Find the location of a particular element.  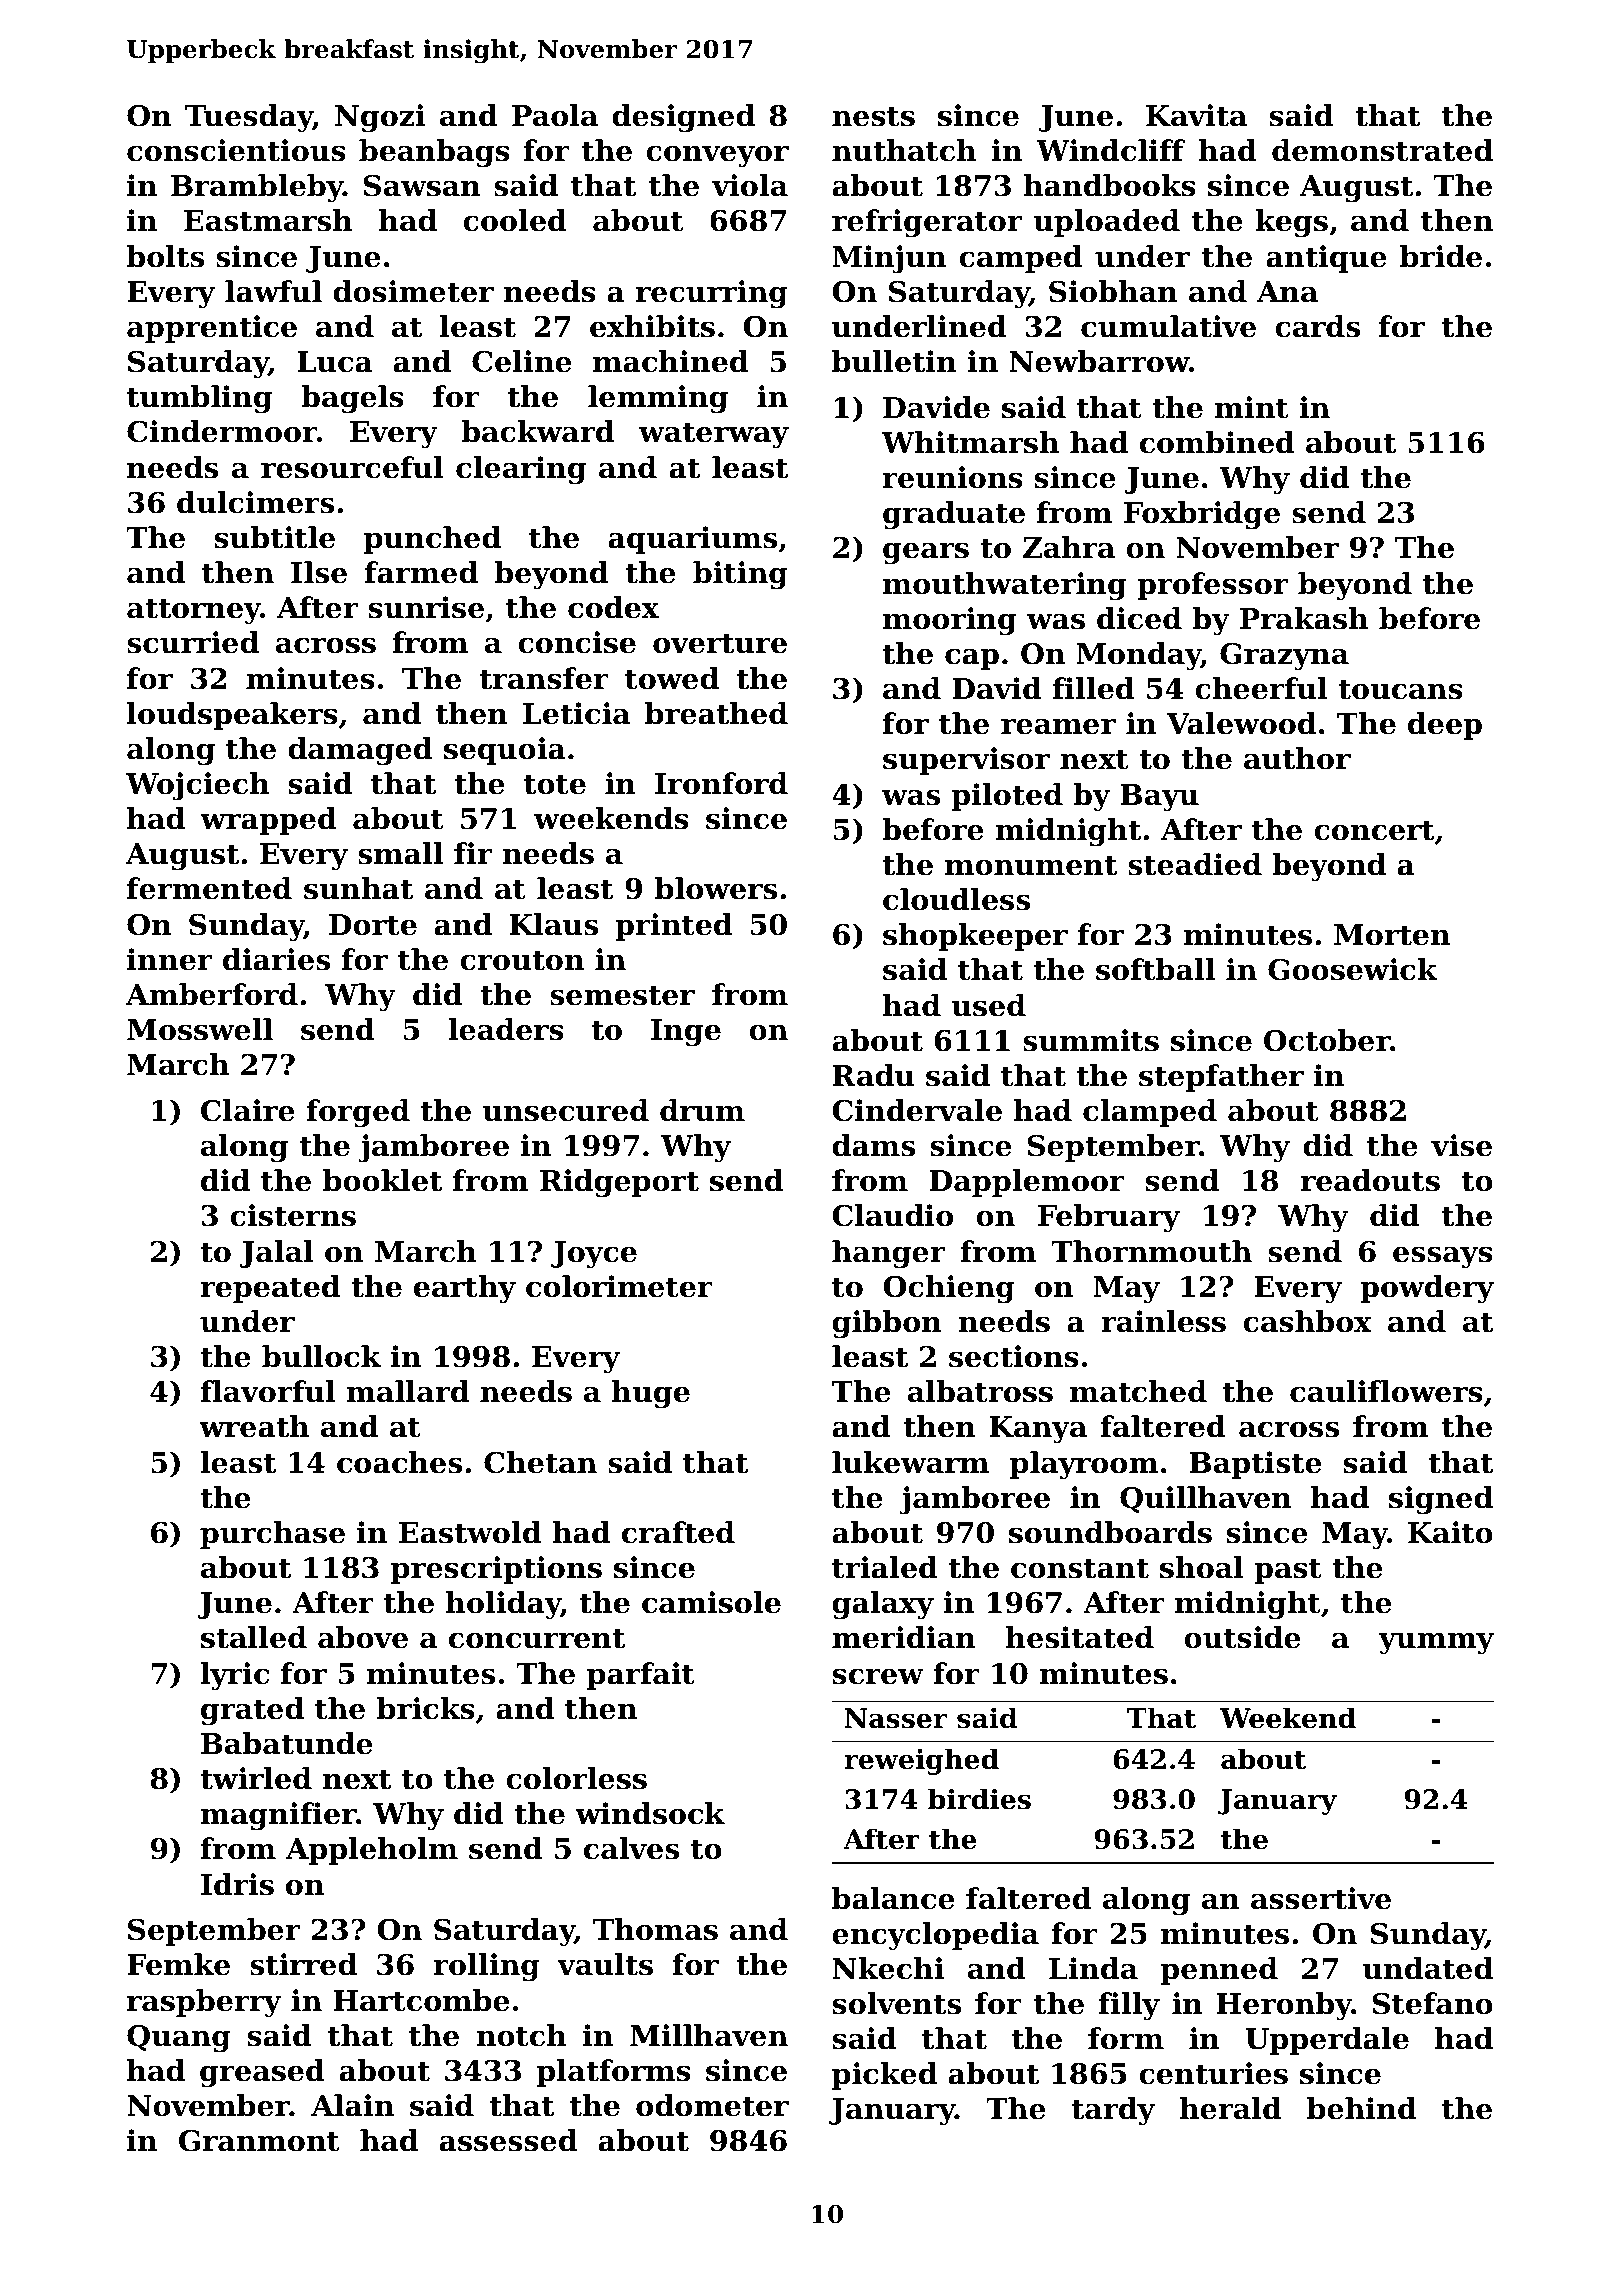

Dorte is located at coordinates (373, 925).
